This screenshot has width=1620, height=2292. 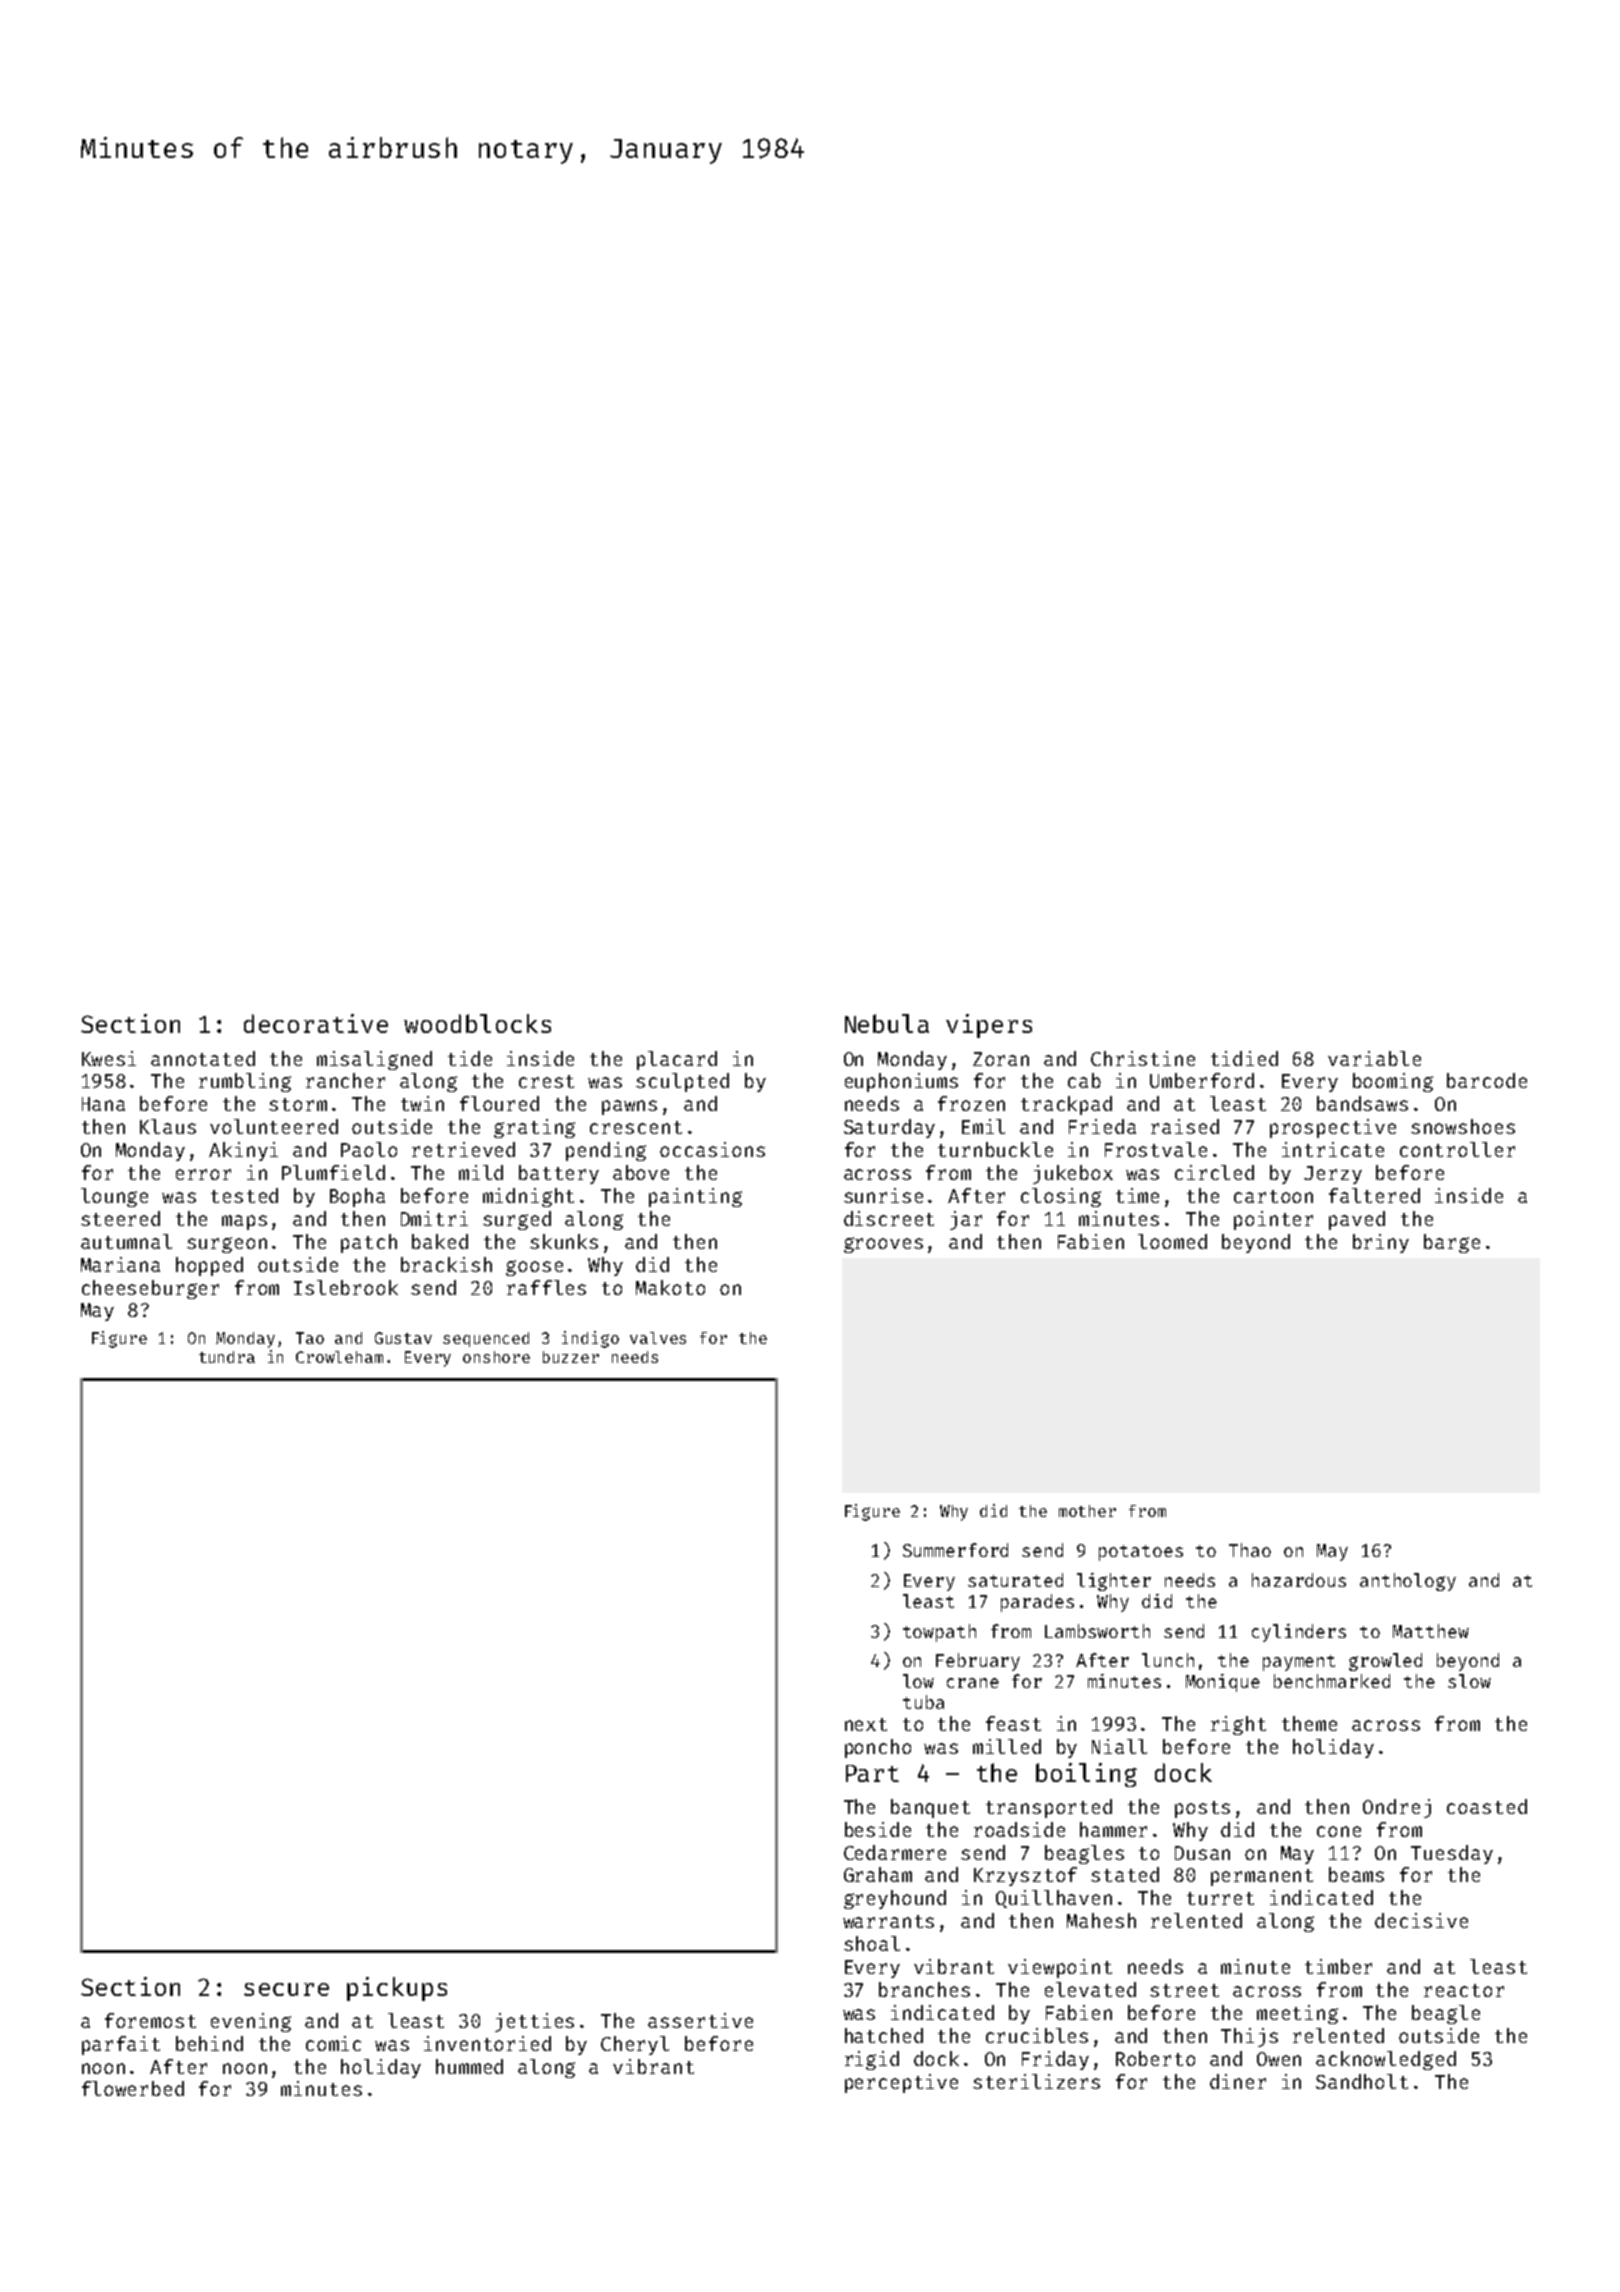 I want to click on cartoon, so click(x=1273, y=1196).
